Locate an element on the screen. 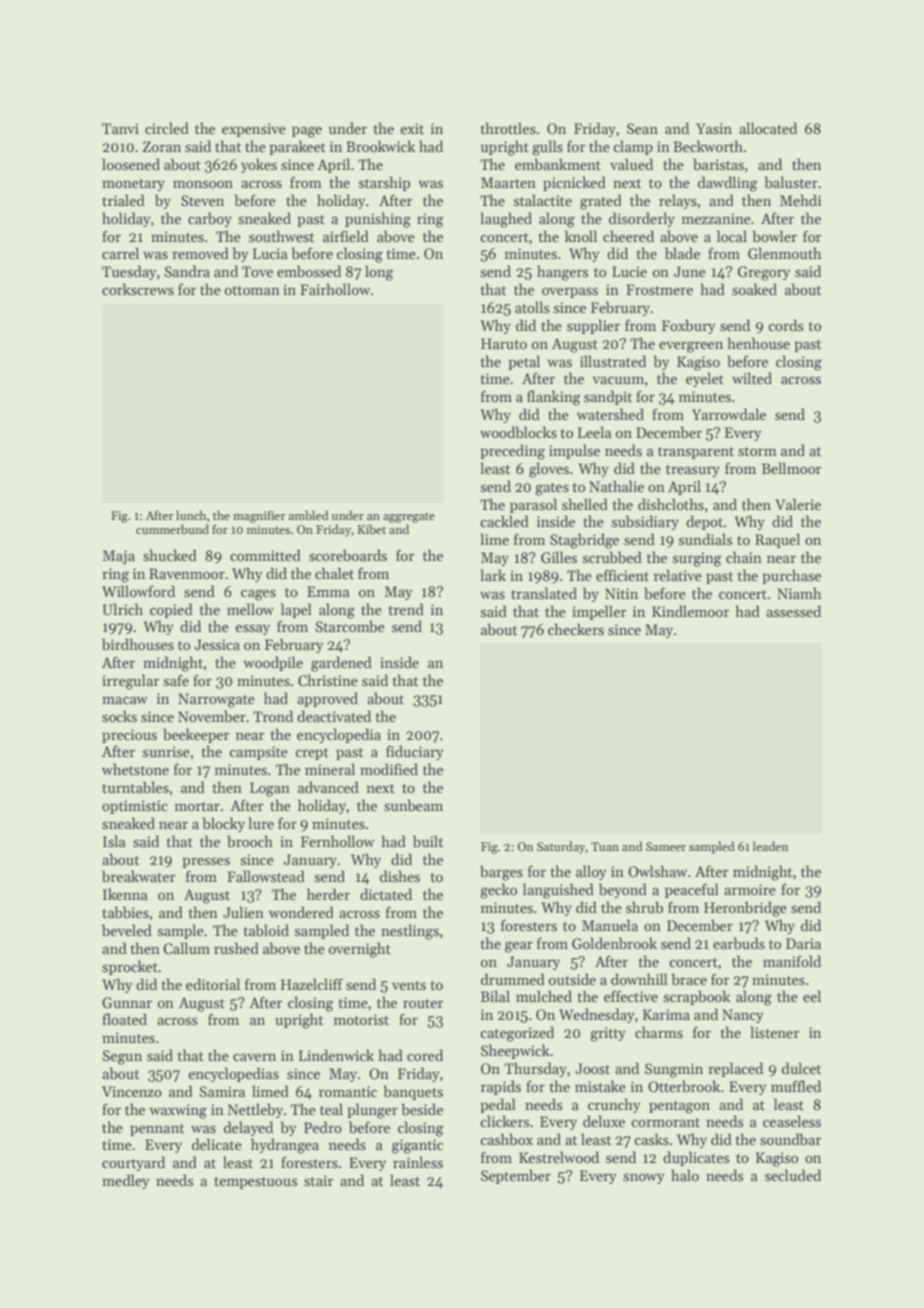 The image size is (924, 1308). lunch is located at coordinates (191, 515).
